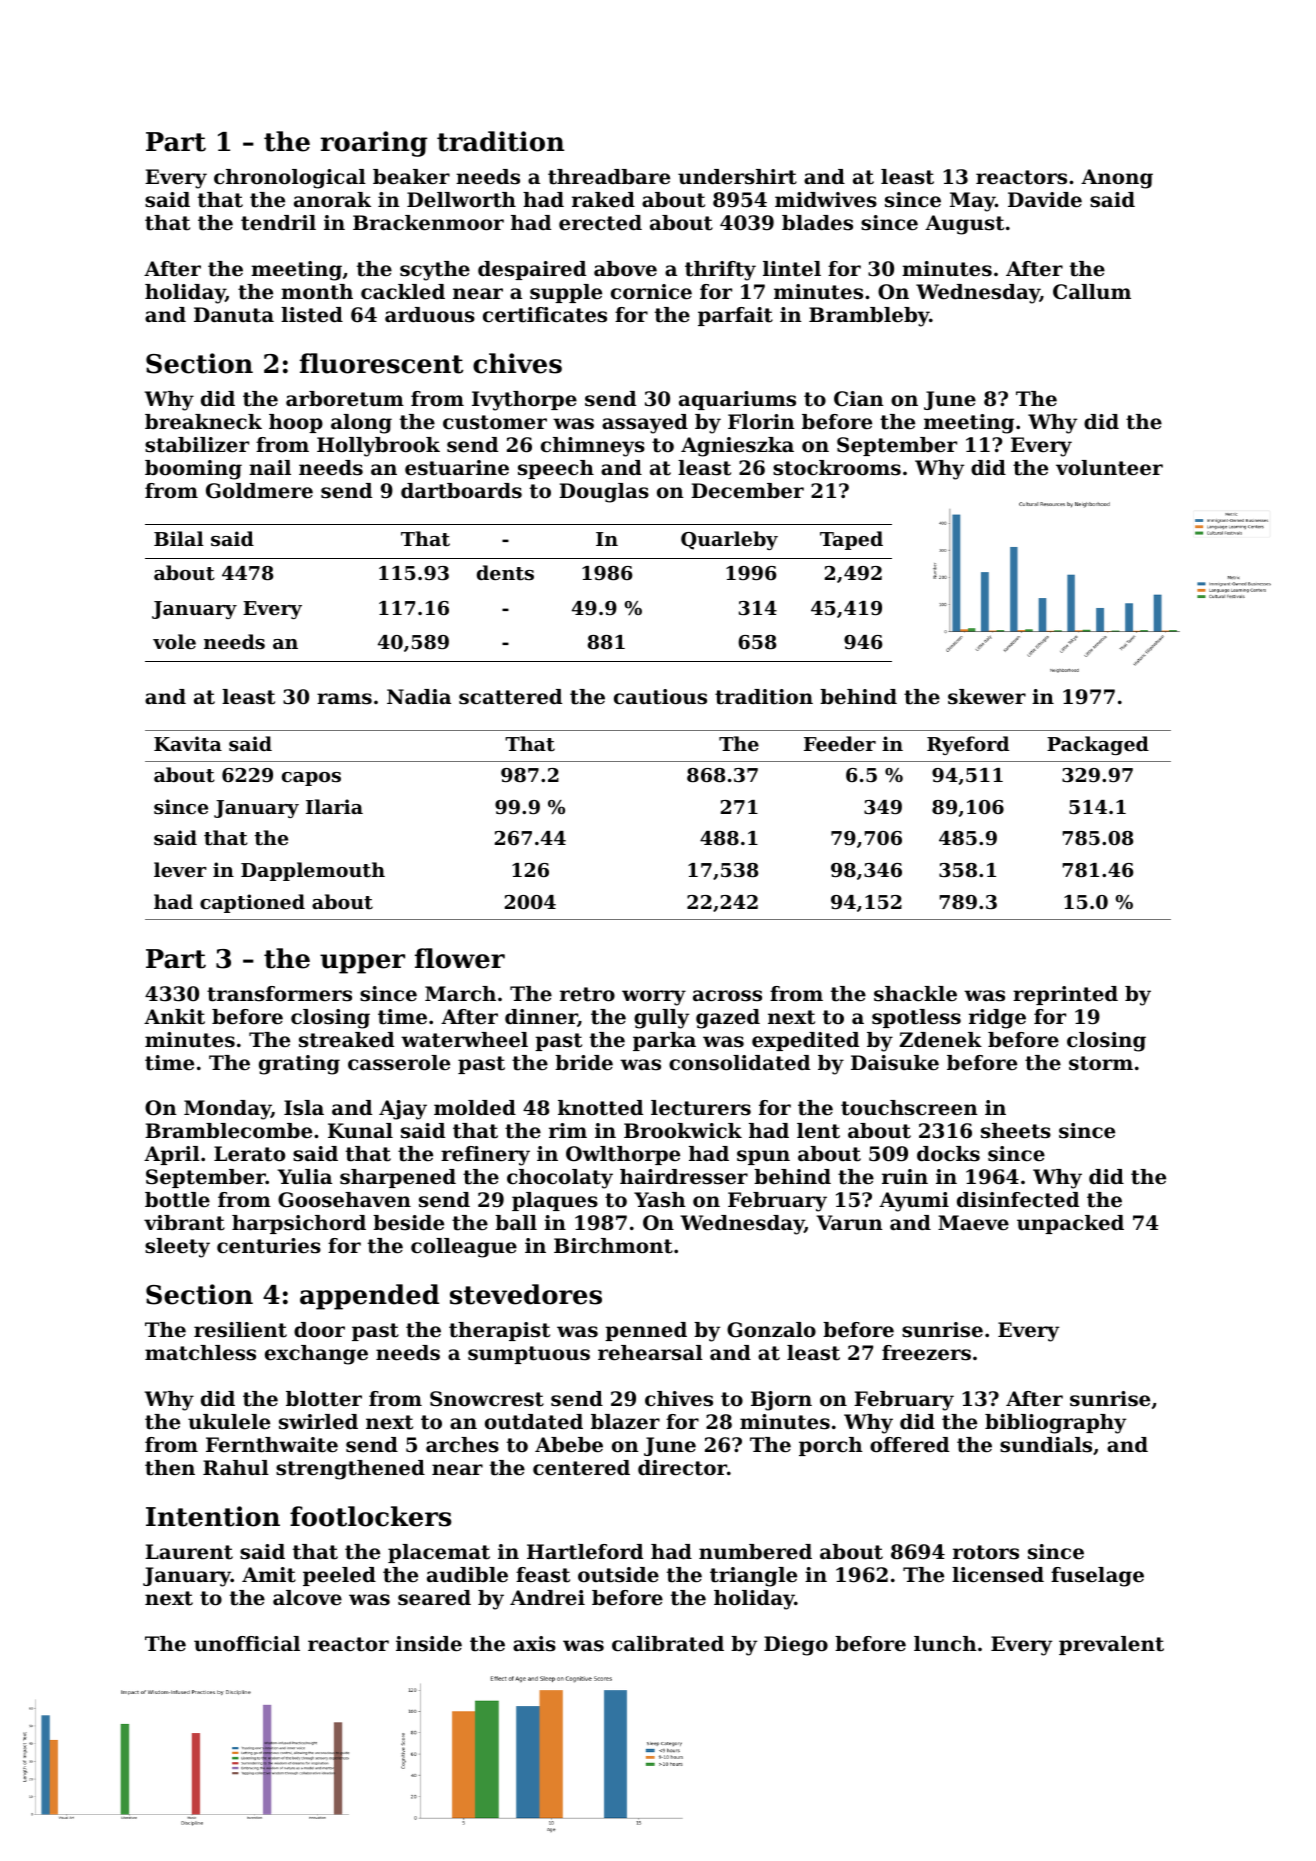  Describe the element at coordinates (534, 1644) in the document. I see `axis` at that location.
